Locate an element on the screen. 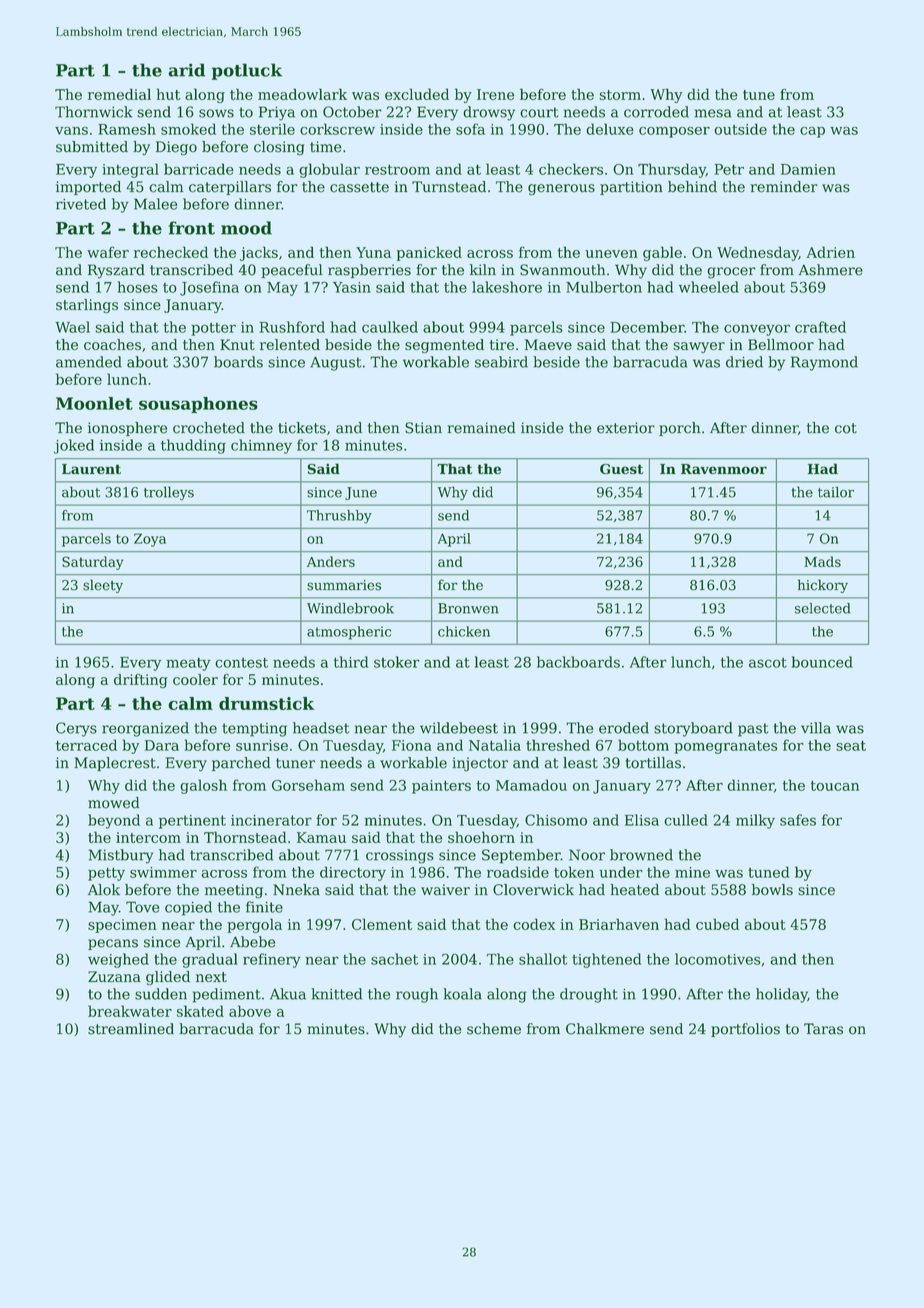 Image resolution: width=924 pixels, height=1308 pixels. Knut is located at coordinates (237, 344).
